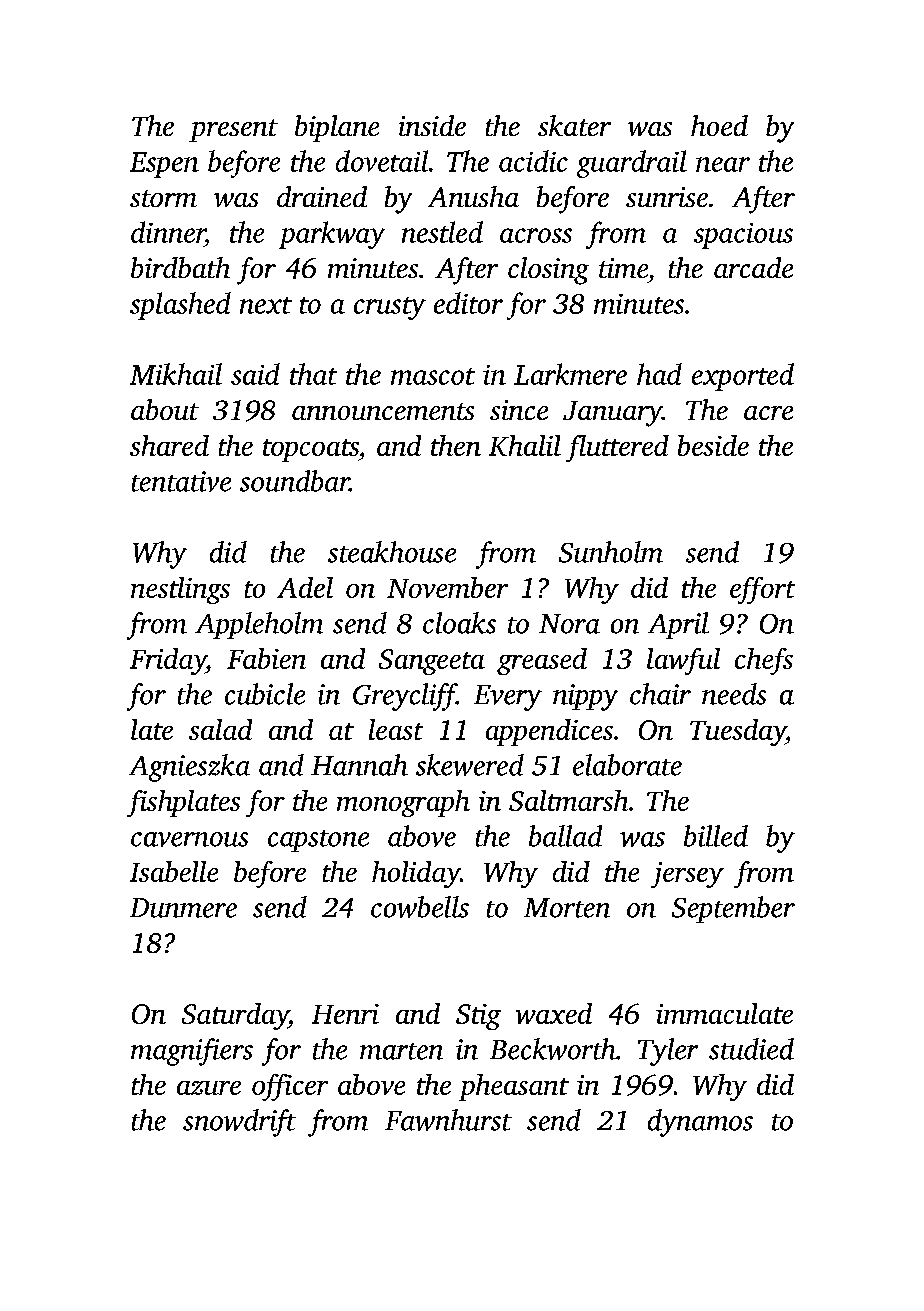  I want to click on present, so click(233, 130).
